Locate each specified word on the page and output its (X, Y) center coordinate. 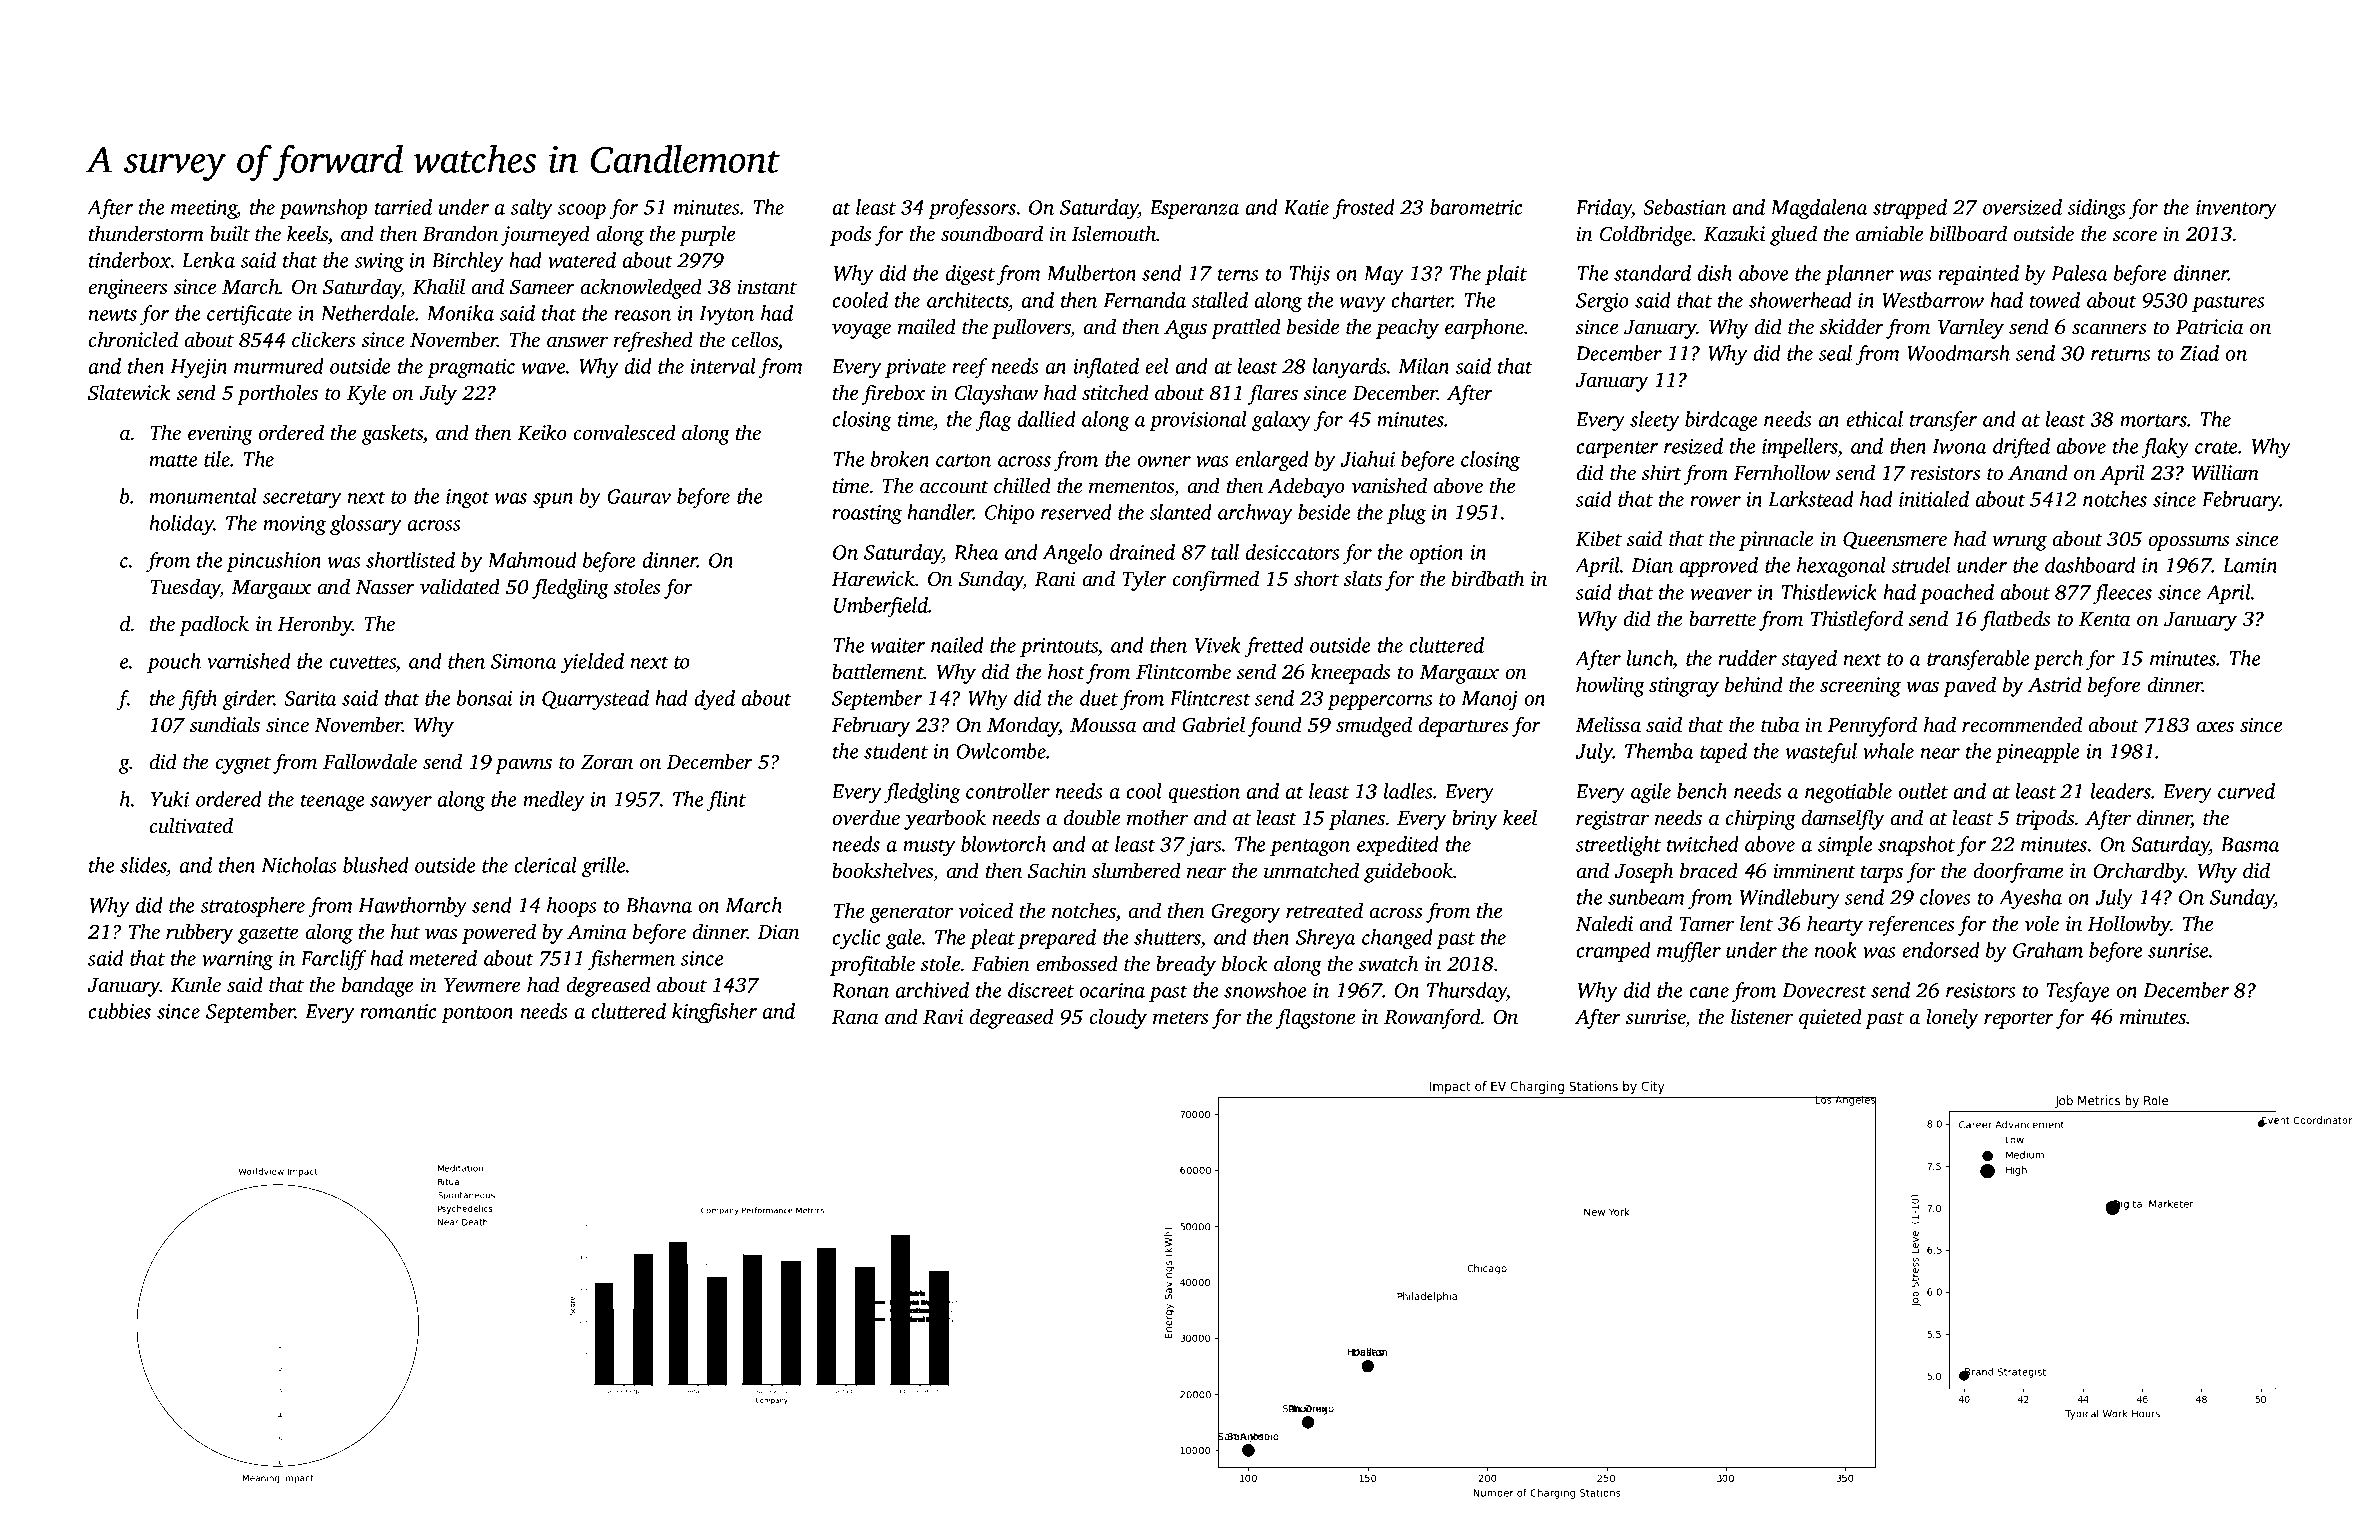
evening (220, 435)
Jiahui (1367, 459)
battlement (878, 671)
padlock (214, 625)
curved (2246, 791)
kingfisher (714, 1013)
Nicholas (298, 865)
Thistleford (1857, 620)
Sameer (542, 287)
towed (2055, 300)
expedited (1398, 846)
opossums (2188, 543)
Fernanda (1144, 300)
